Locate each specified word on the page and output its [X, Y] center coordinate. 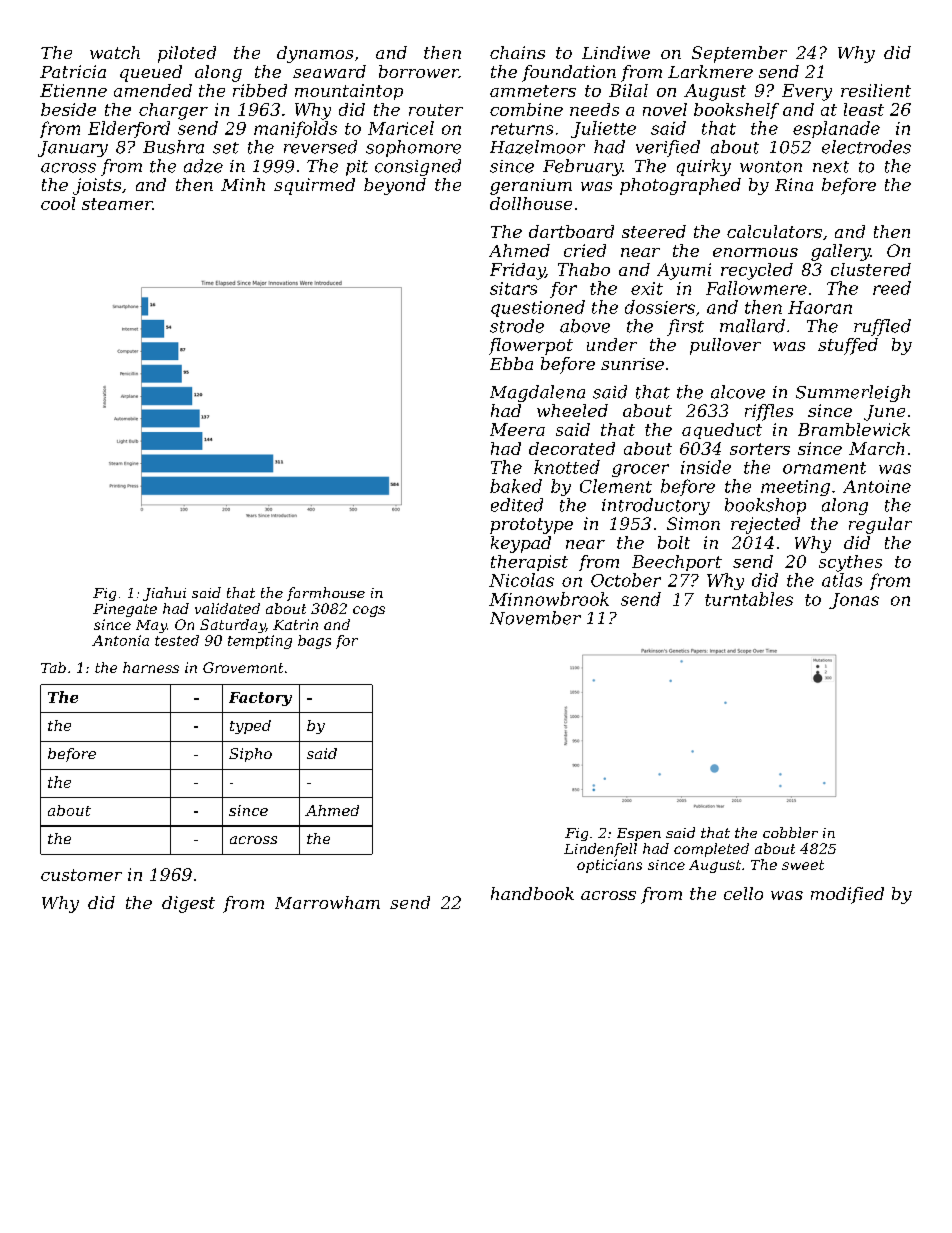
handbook [532, 893]
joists [97, 186]
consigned [418, 167]
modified [847, 895]
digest [188, 904]
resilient [876, 90]
